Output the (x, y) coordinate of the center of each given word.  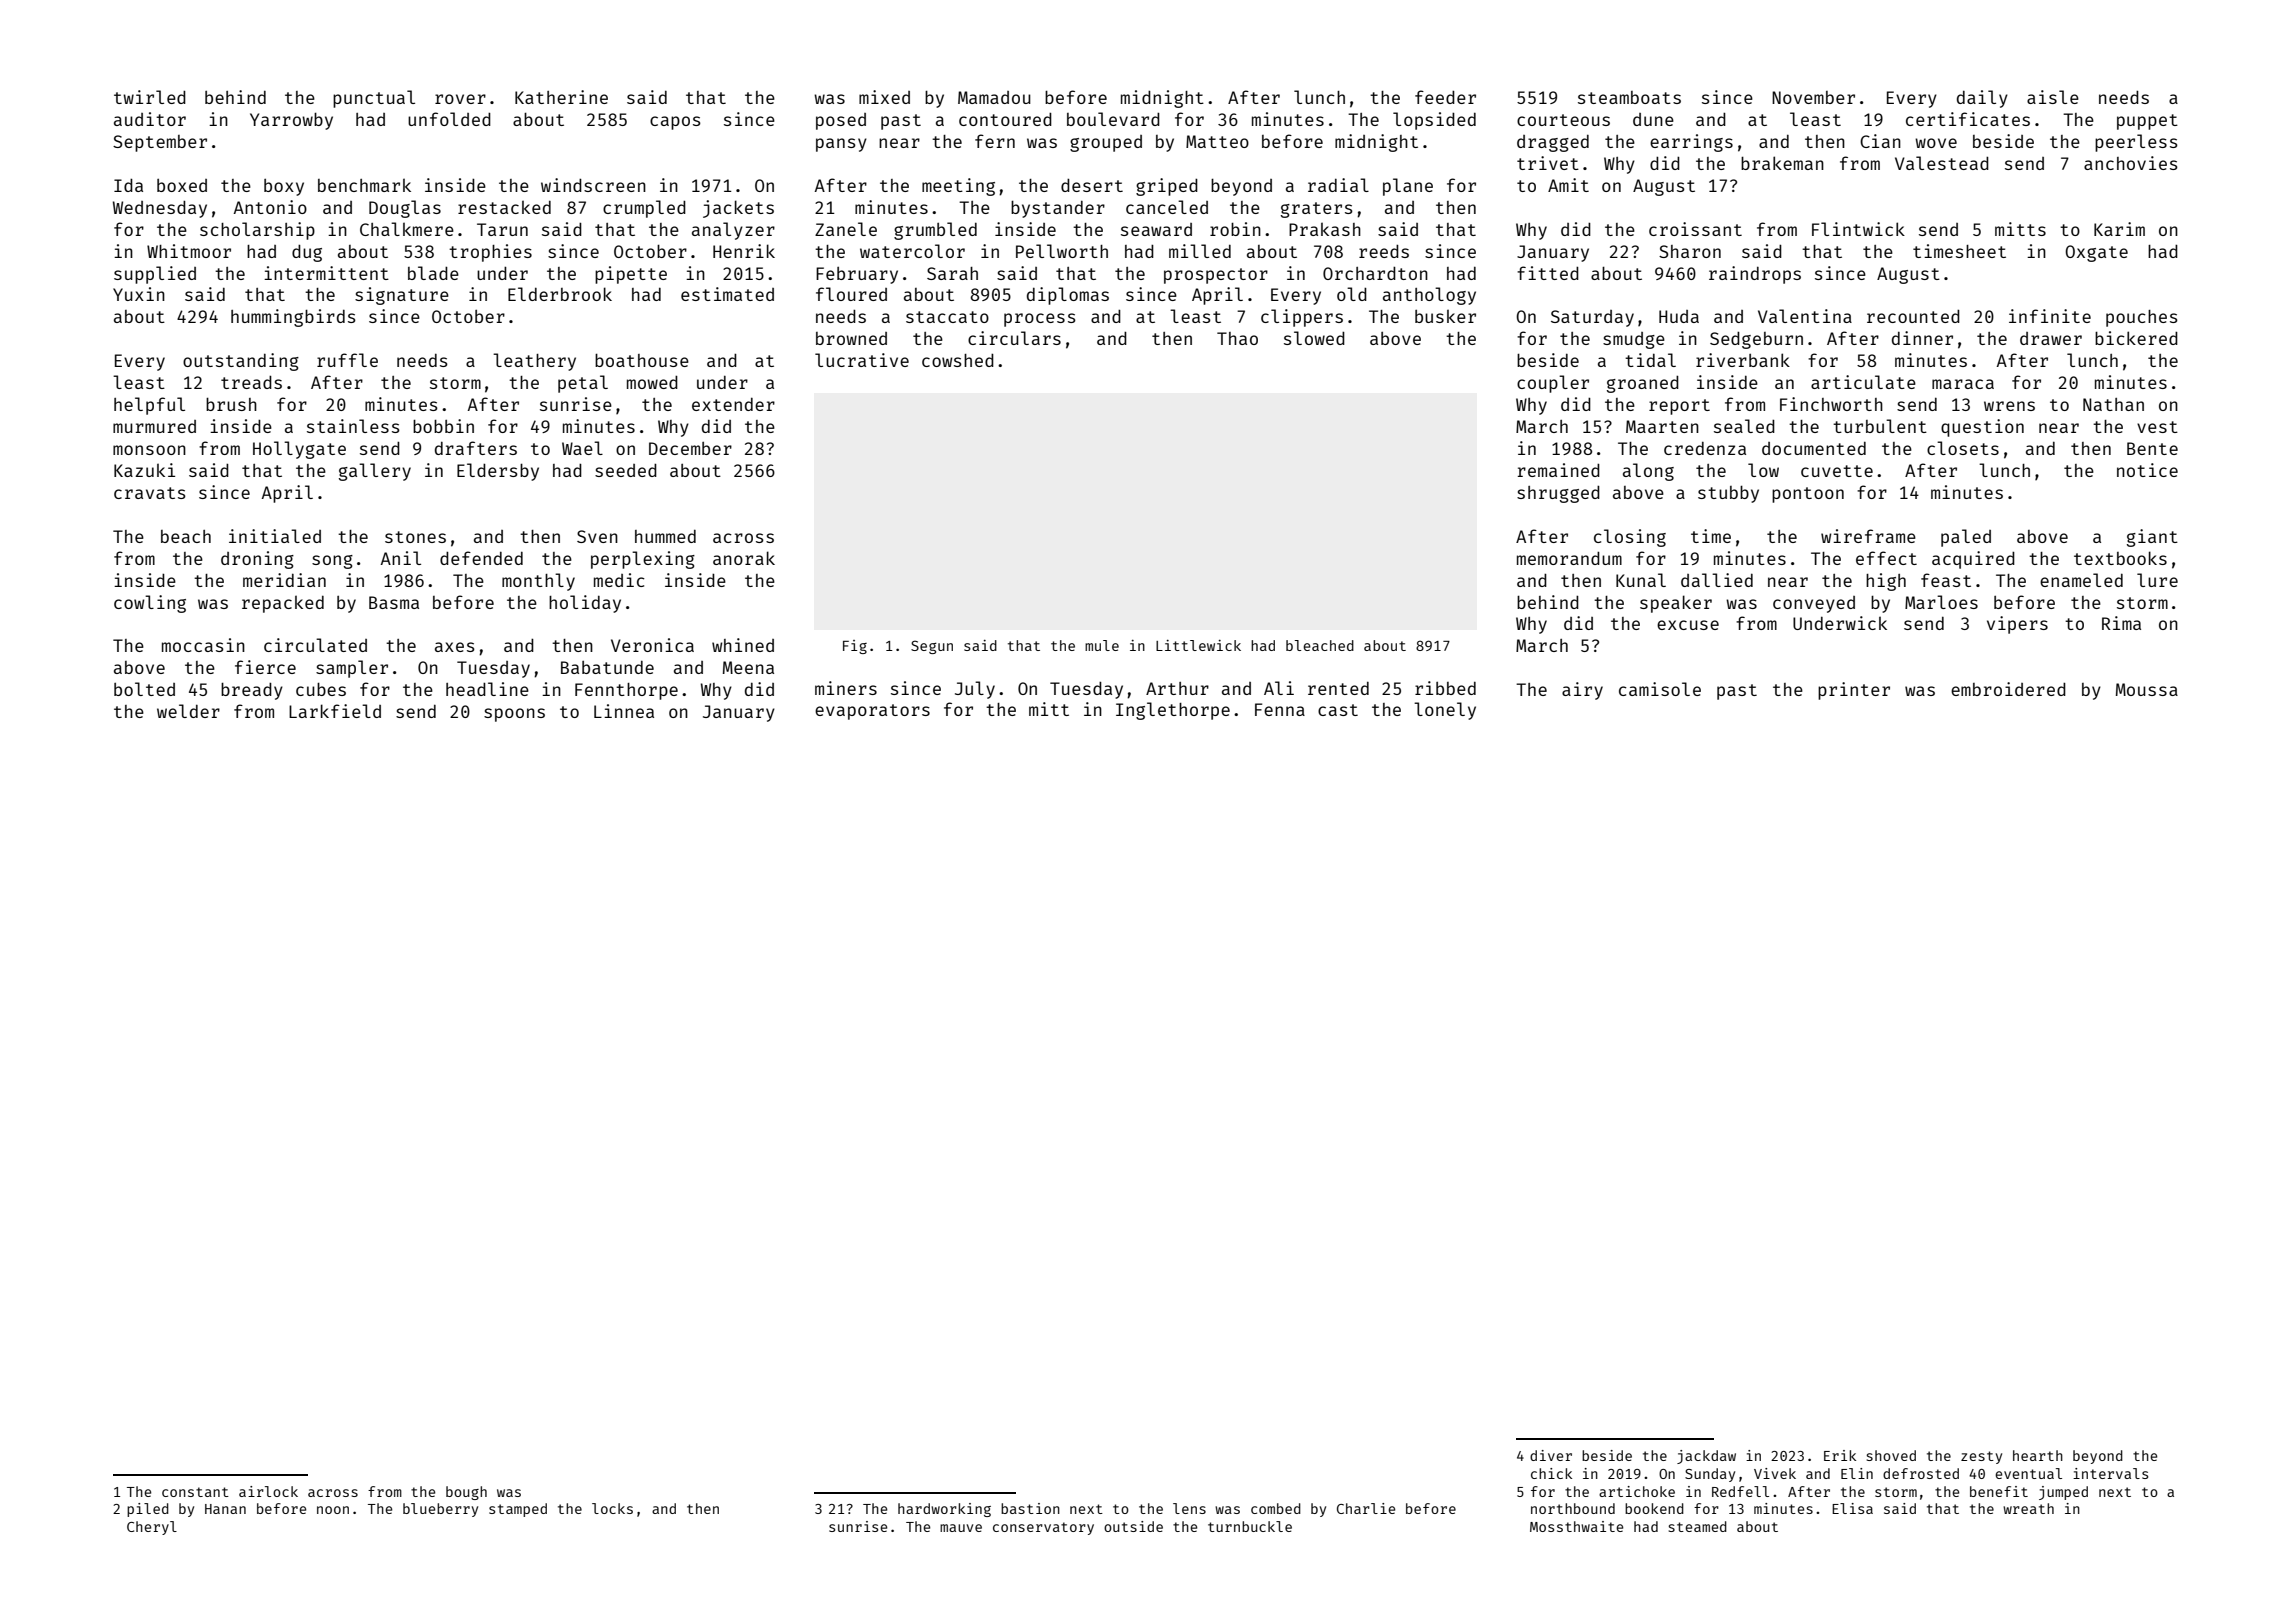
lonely (1445, 711)
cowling (150, 604)
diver (1551, 1455)
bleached (1320, 645)
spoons (514, 715)
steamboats (1629, 97)
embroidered (2008, 689)
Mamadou (994, 97)
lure (2157, 580)
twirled (150, 97)
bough (466, 1493)
